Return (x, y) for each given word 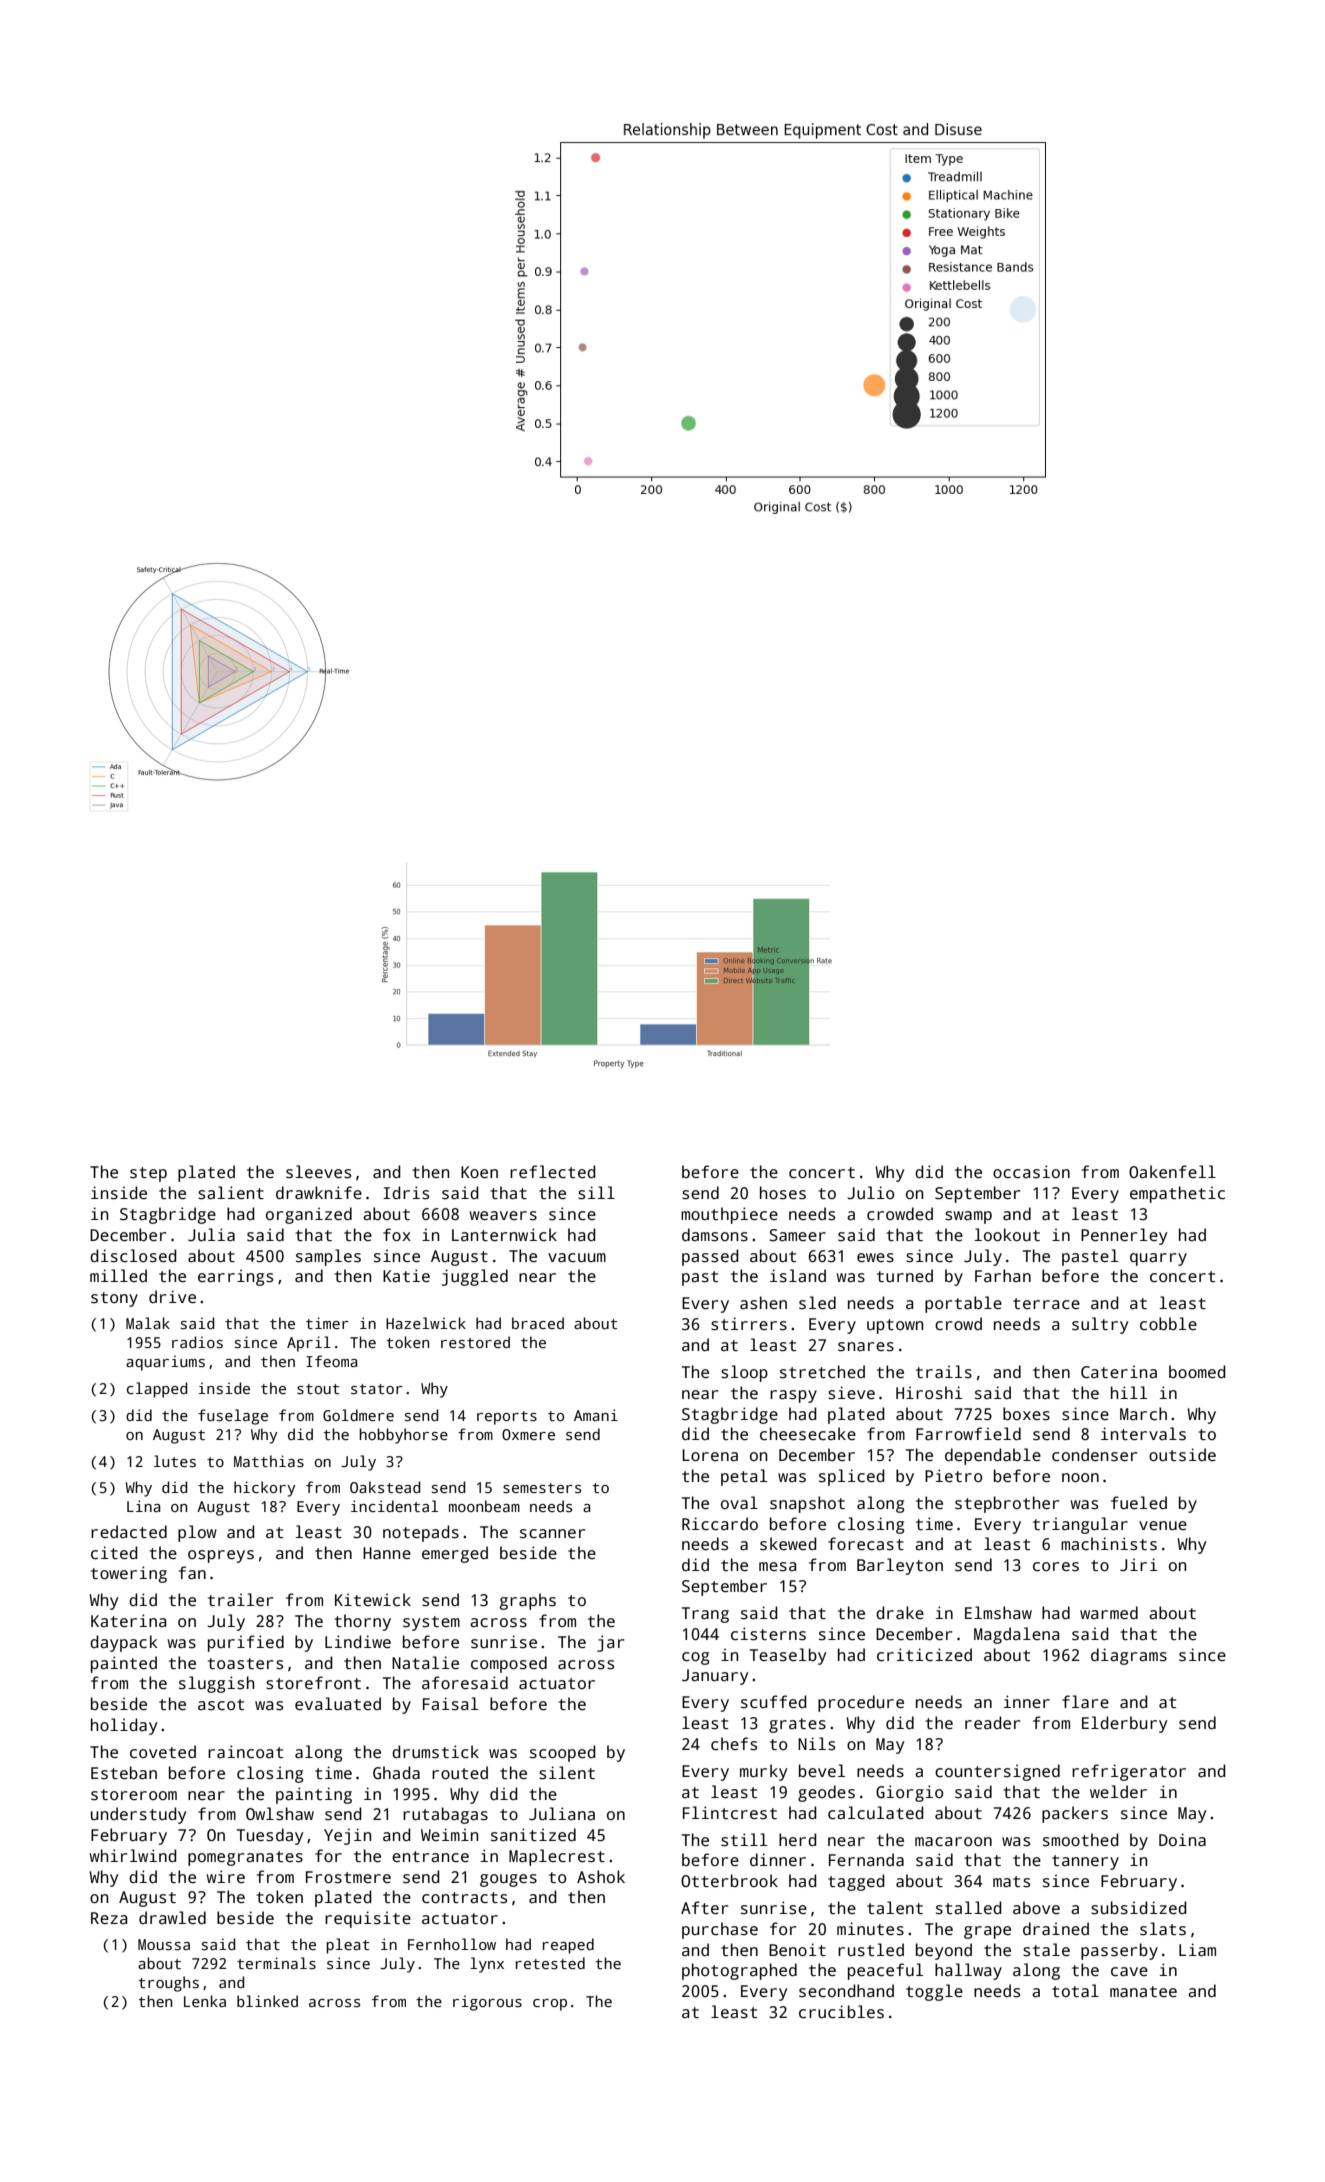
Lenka (205, 2001)
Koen (479, 1172)
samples (328, 1257)
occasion (1031, 1172)
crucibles (841, 2012)
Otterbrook (729, 1880)
